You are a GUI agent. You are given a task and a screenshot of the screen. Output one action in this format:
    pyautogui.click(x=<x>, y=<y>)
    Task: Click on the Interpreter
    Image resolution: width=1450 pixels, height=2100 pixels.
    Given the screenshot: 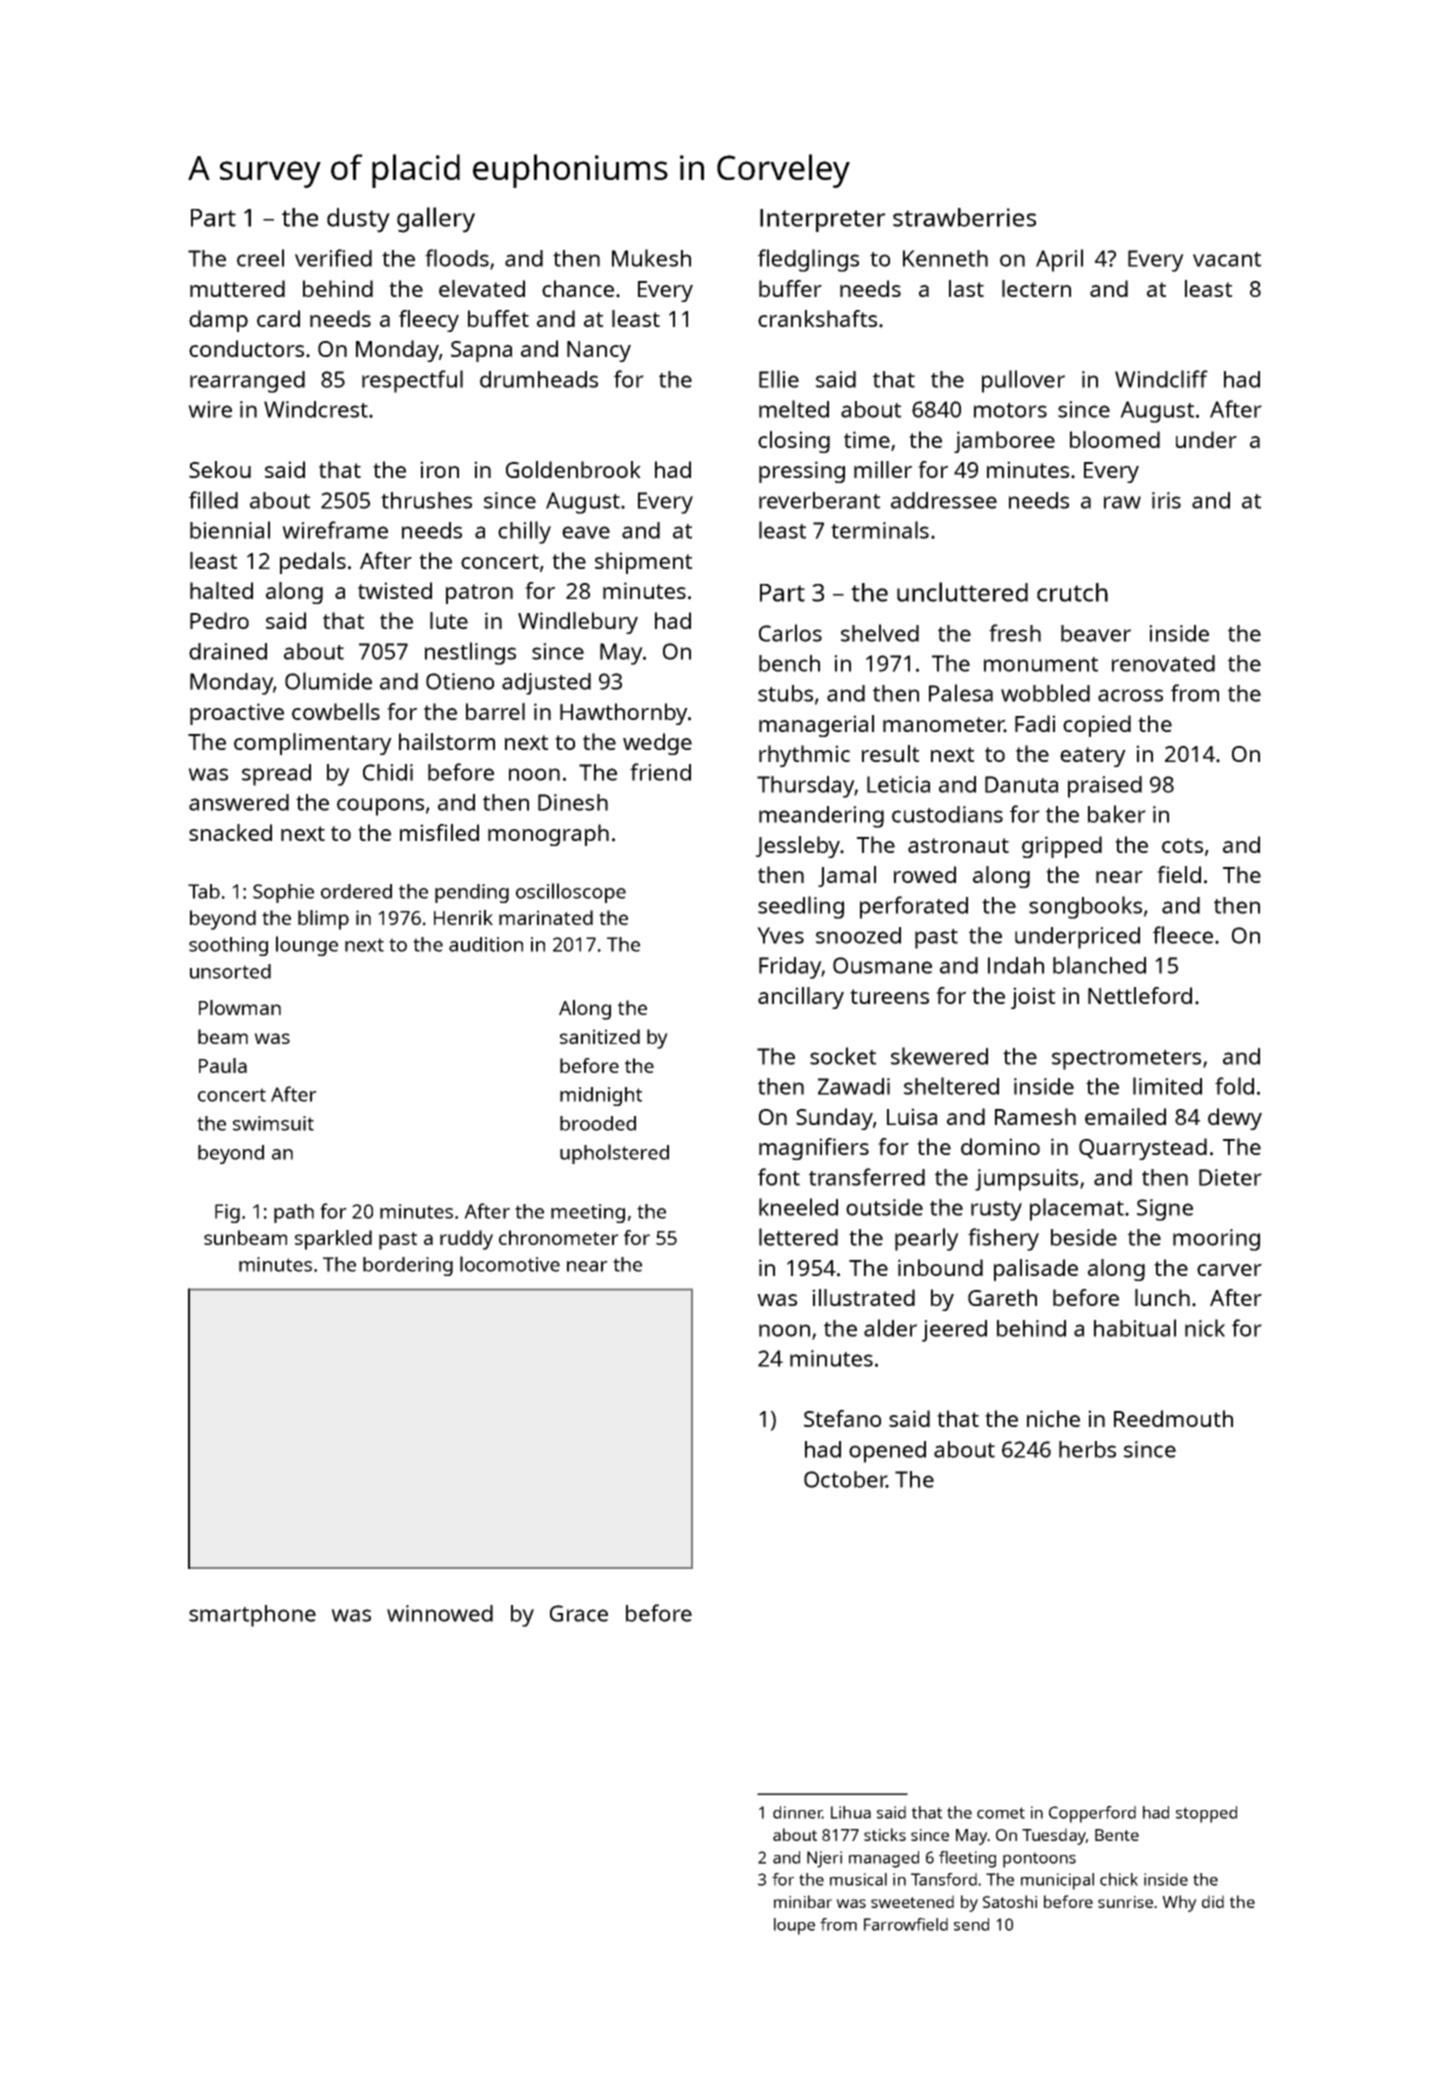 What is the action you would take?
    pyautogui.click(x=823, y=220)
